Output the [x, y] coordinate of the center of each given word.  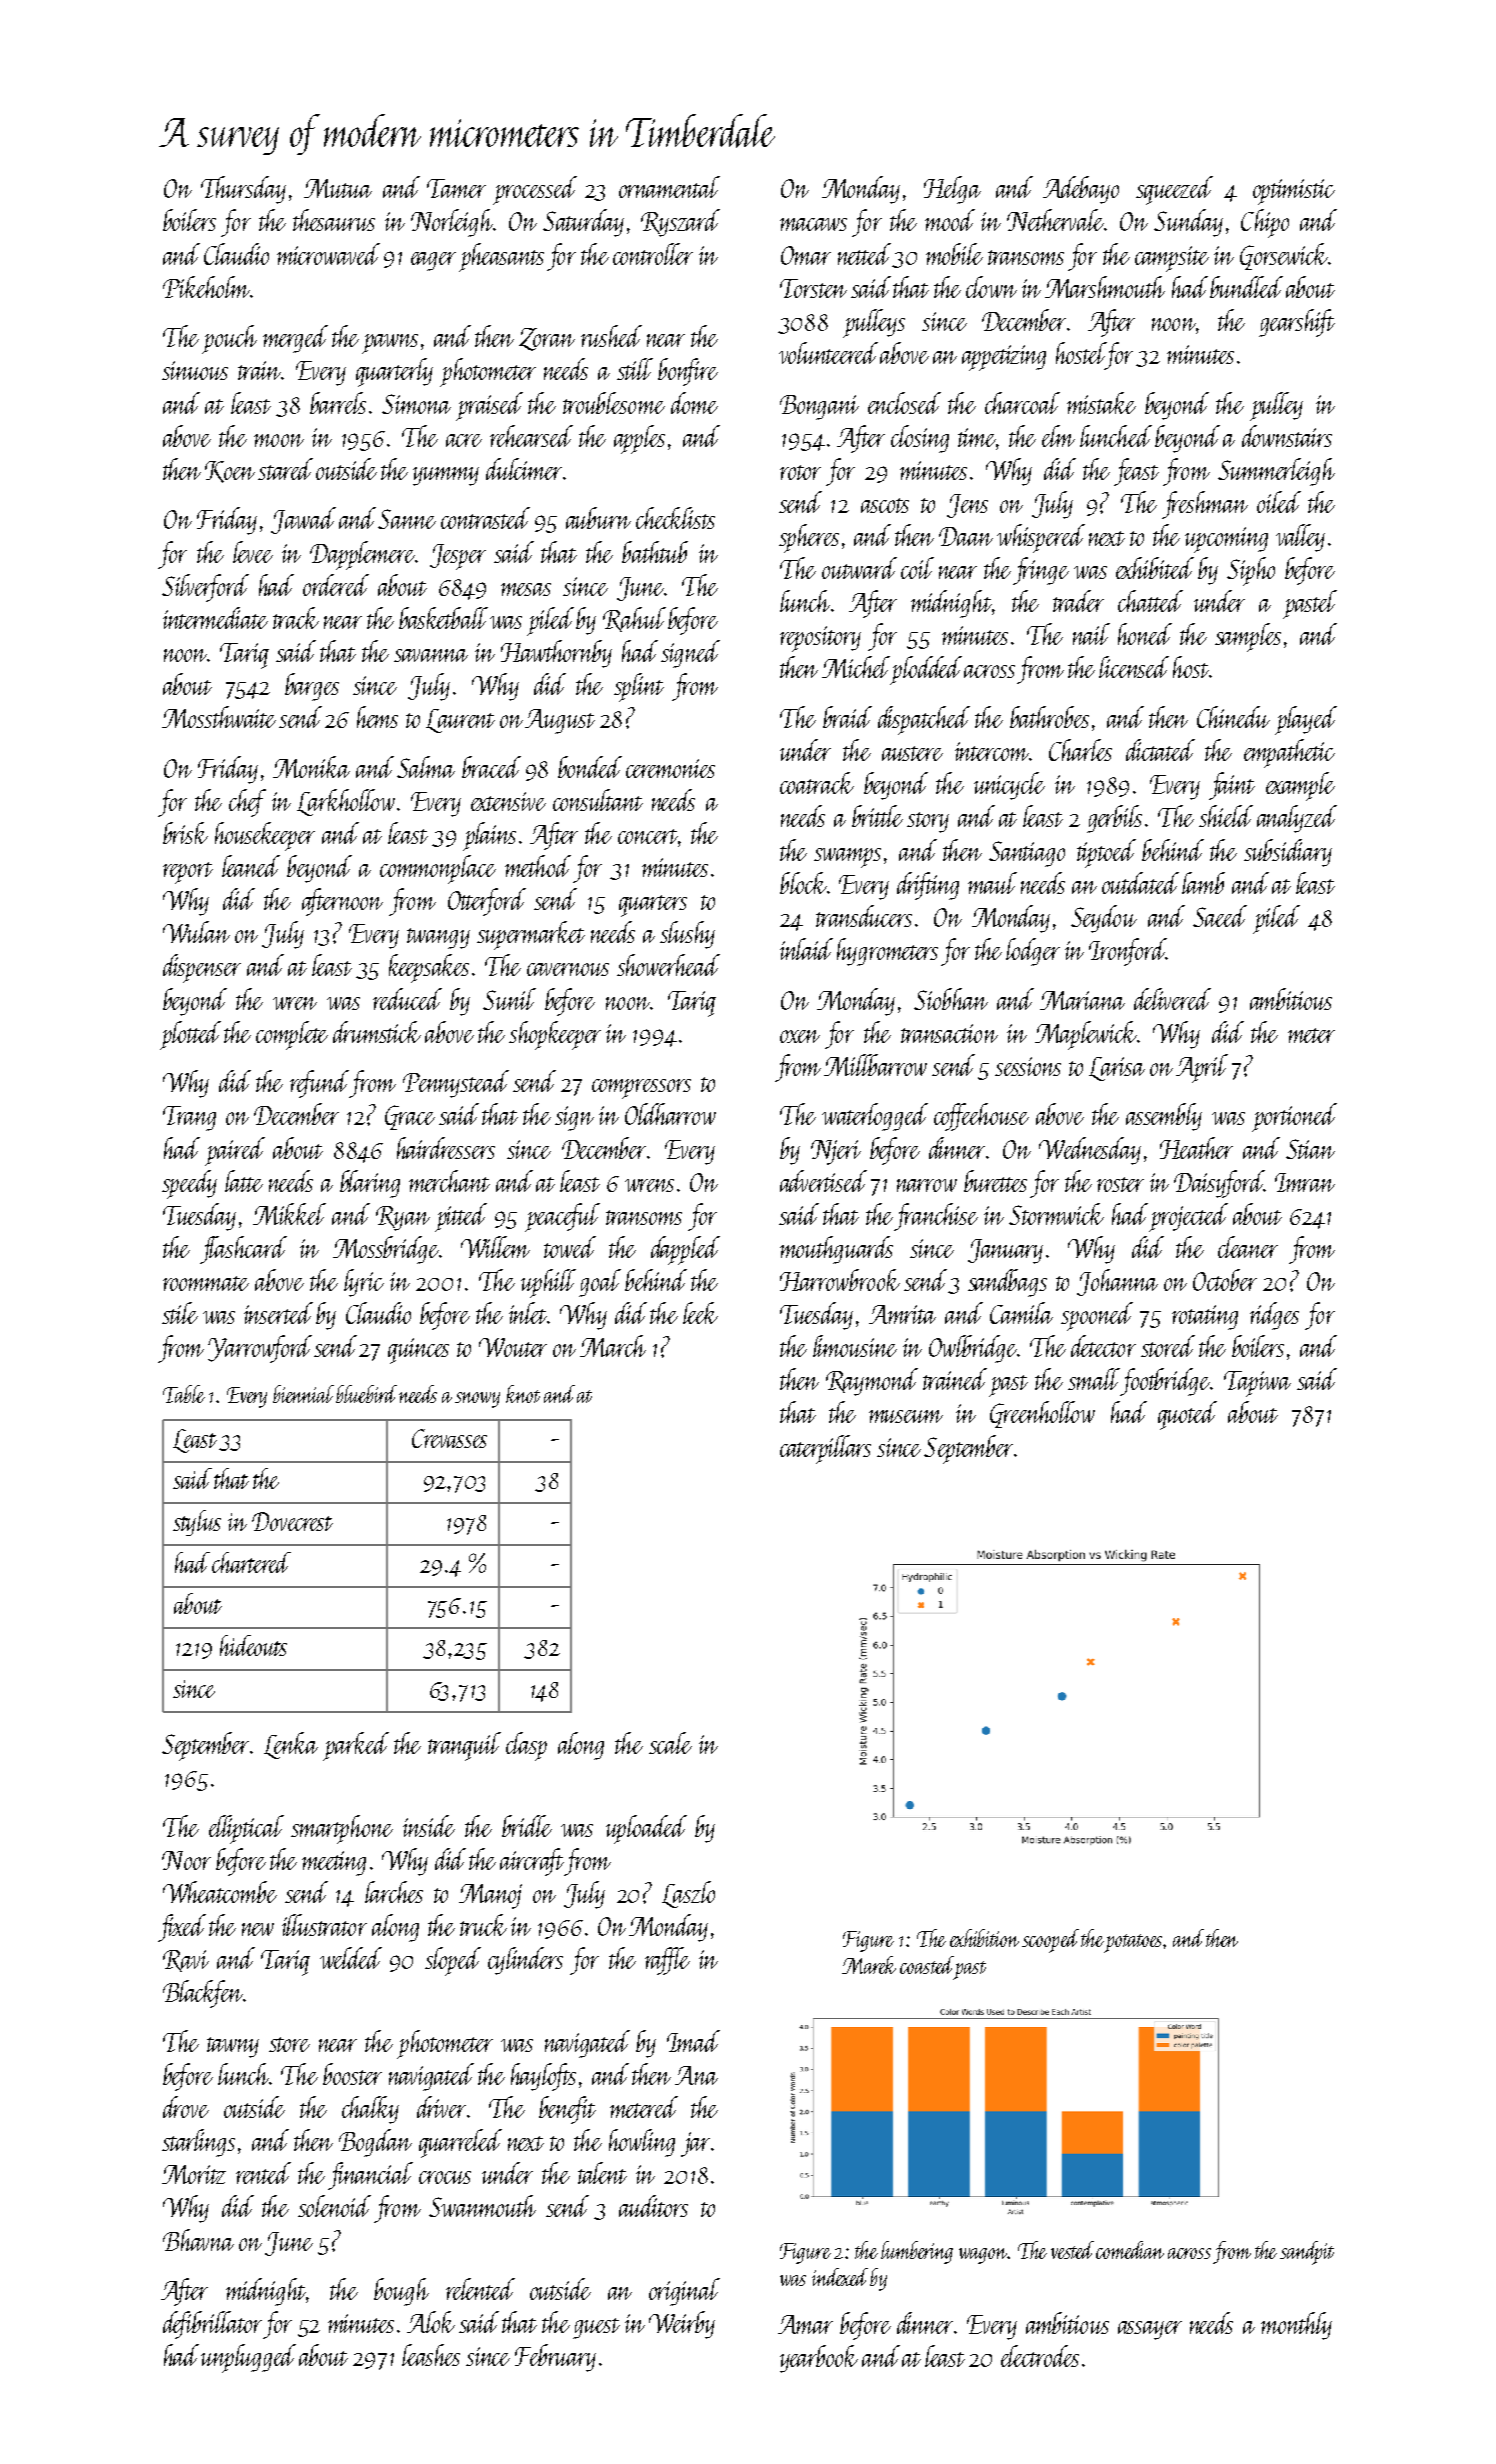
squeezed [1174, 190]
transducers [864, 916]
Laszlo [688, 1894]
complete [292, 1035]
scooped [1050, 1941]
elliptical [246, 1829]
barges [312, 687]
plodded [926, 670]
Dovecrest [292, 1521]
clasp [526, 1746]
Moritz [194, 2174]
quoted [1187, 1415]
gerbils [1114, 819]
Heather [1196, 1148]
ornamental [669, 187]
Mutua [338, 188]
